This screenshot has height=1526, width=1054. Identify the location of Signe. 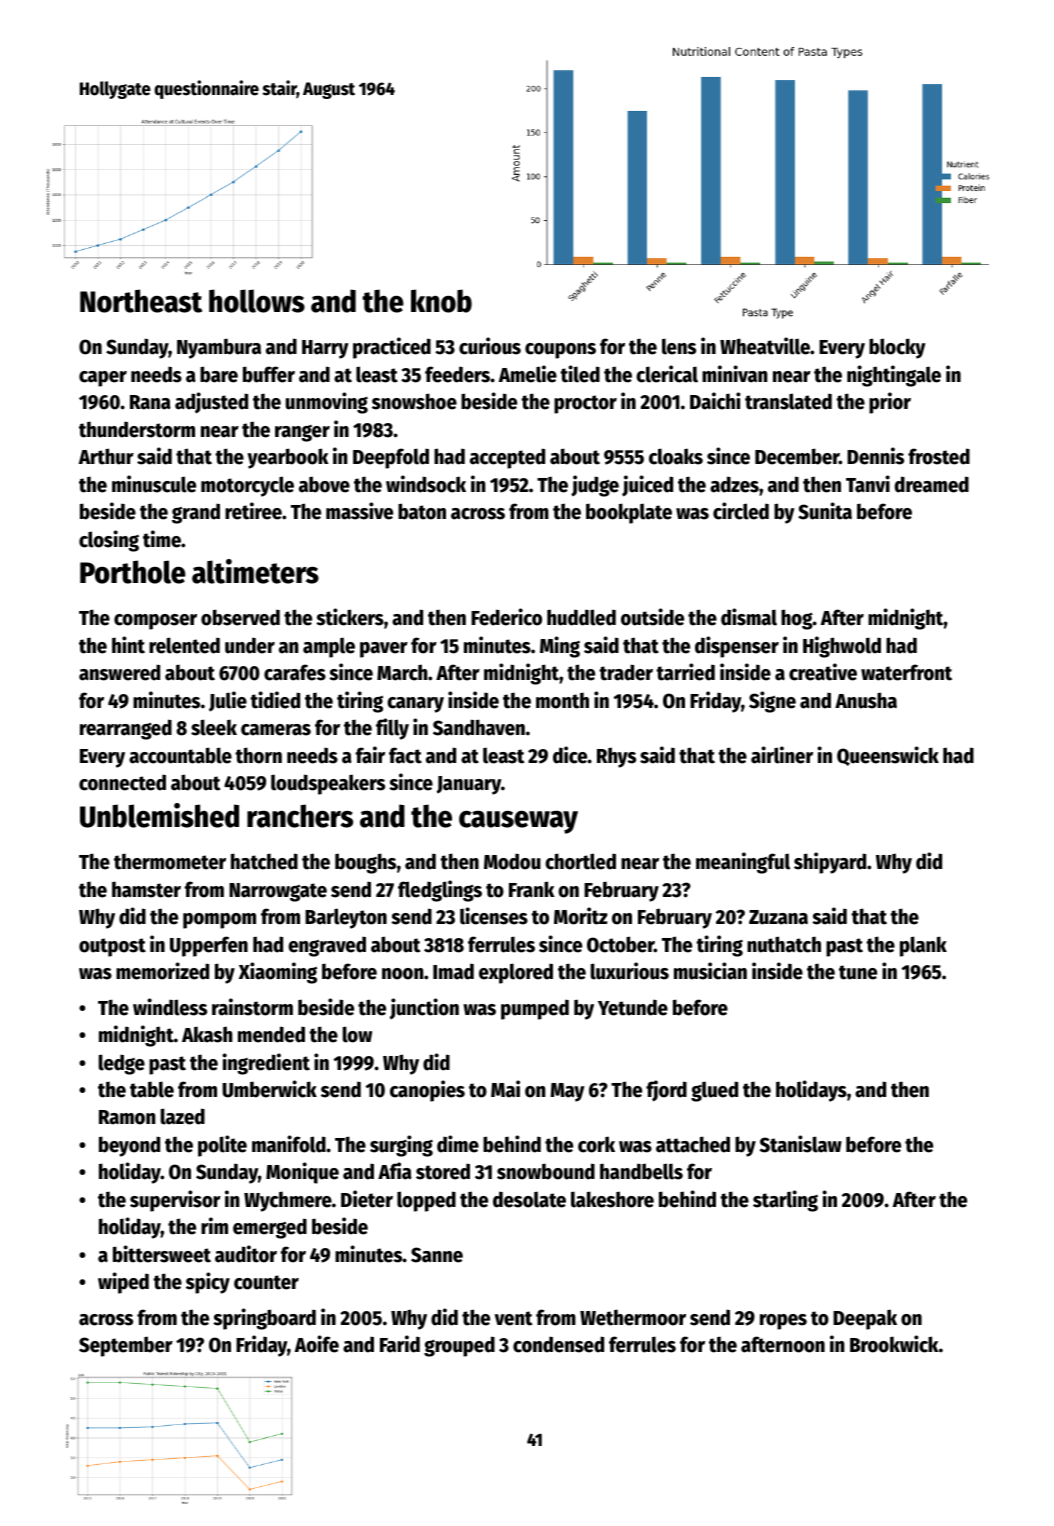
(772, 702).
